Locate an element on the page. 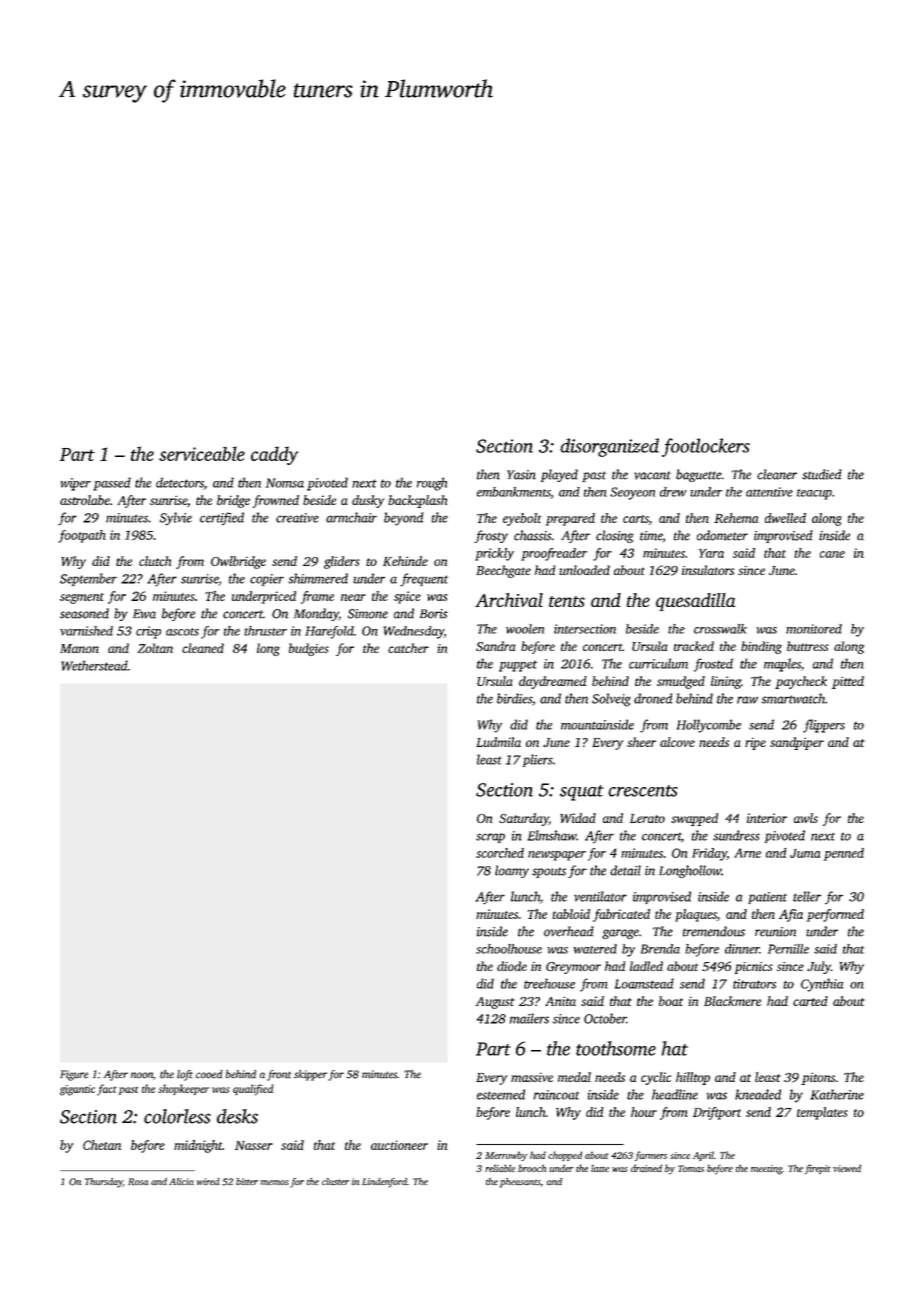  gigantic is located at coordinates (77, 1090).
